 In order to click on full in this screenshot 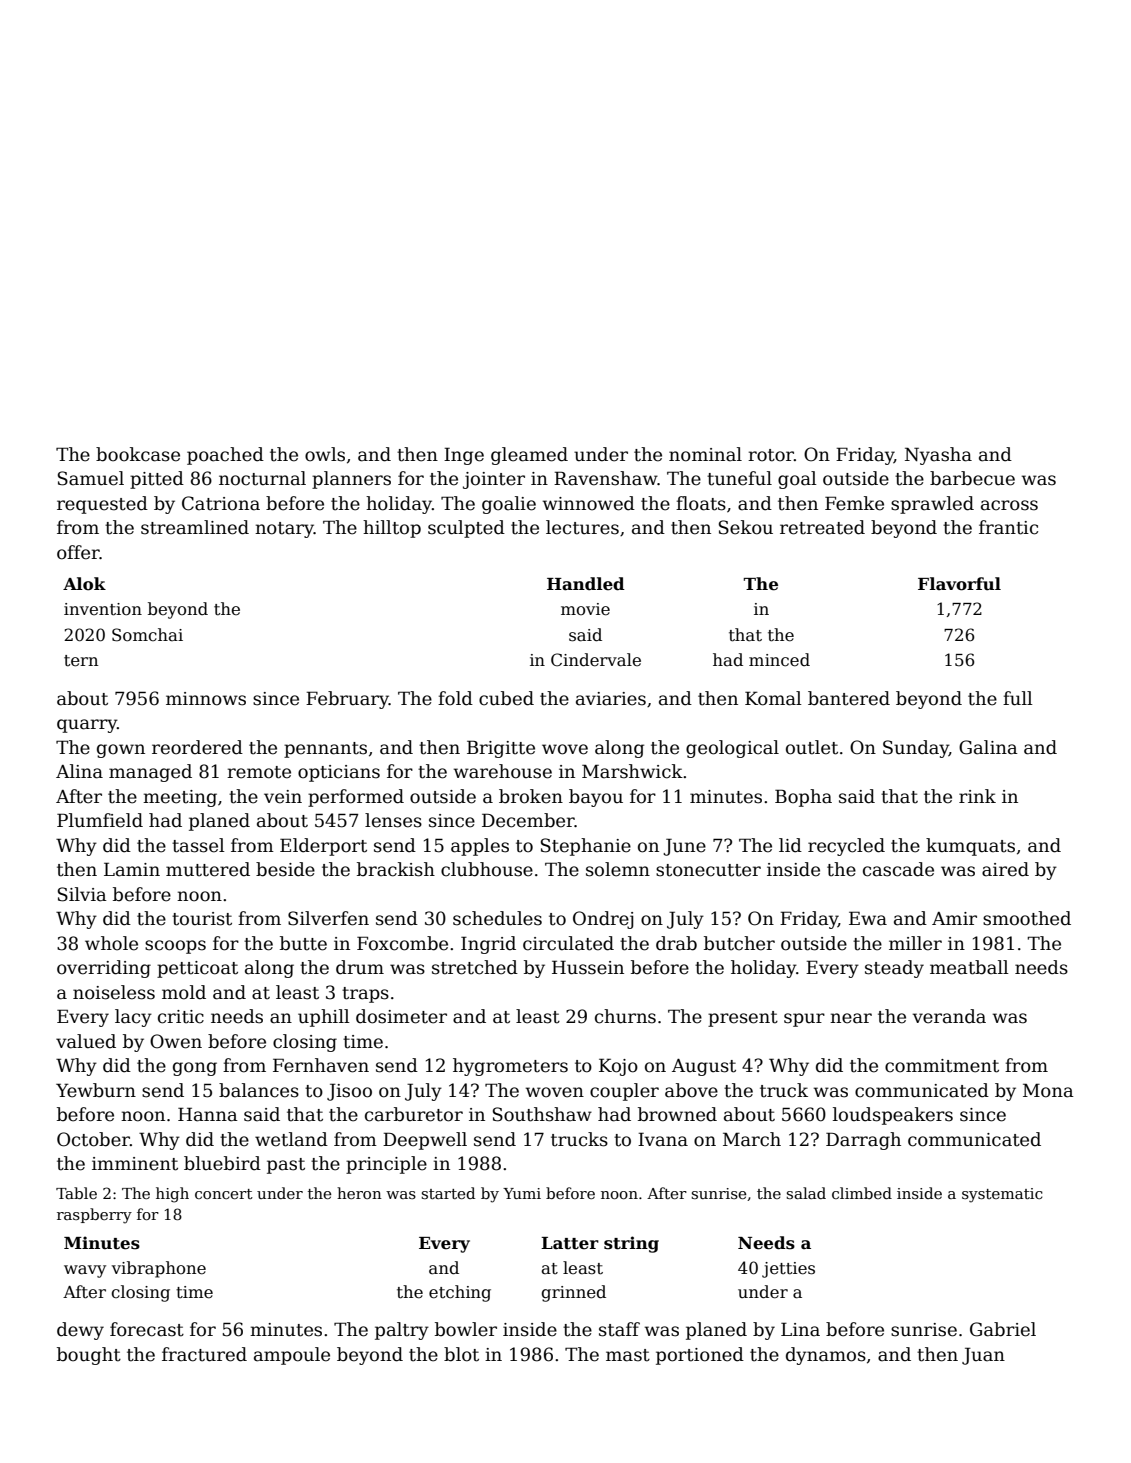, I will do `click(1018, 698)`.
